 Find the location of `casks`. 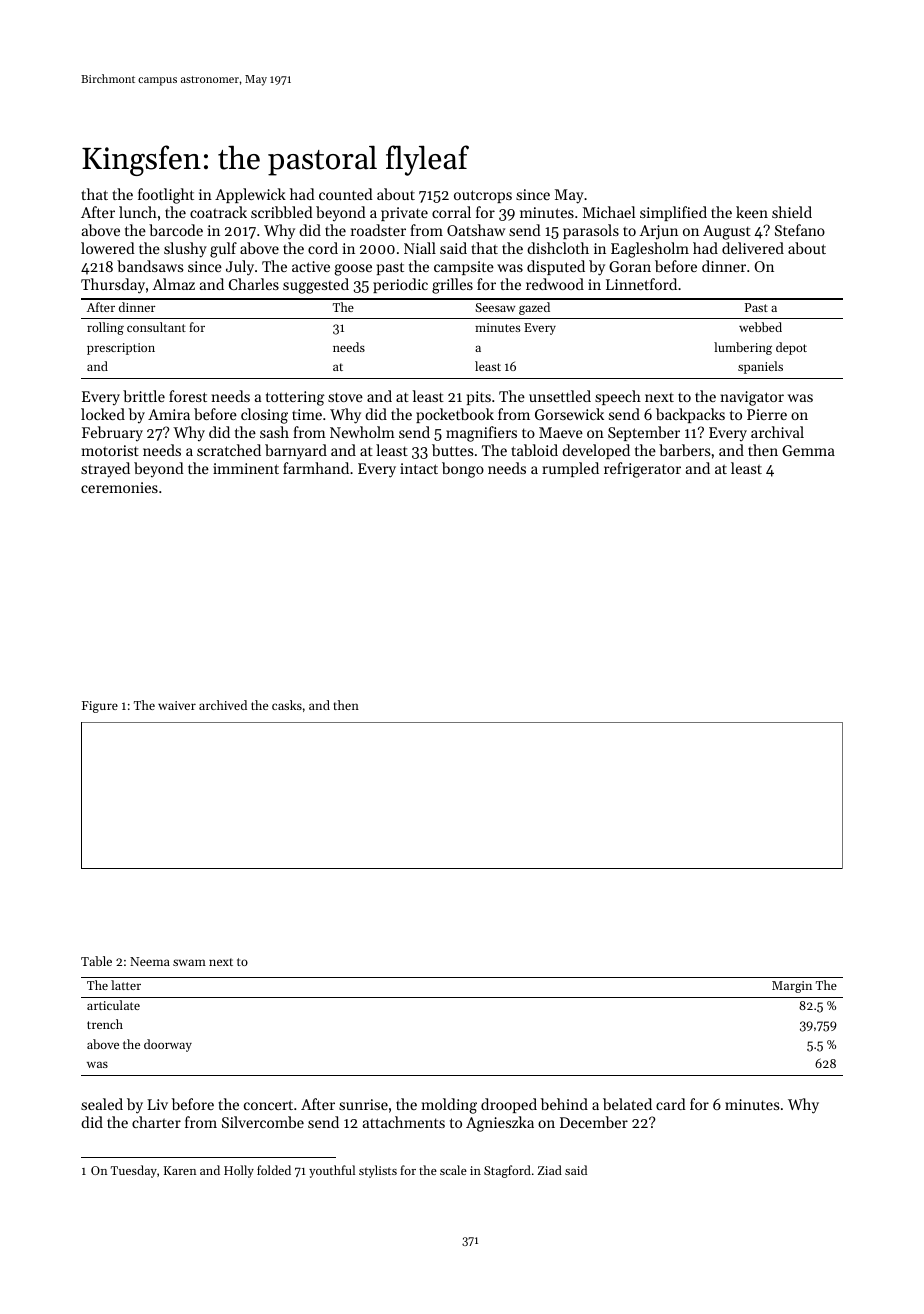

casks is located at coordinates (287, 705).
